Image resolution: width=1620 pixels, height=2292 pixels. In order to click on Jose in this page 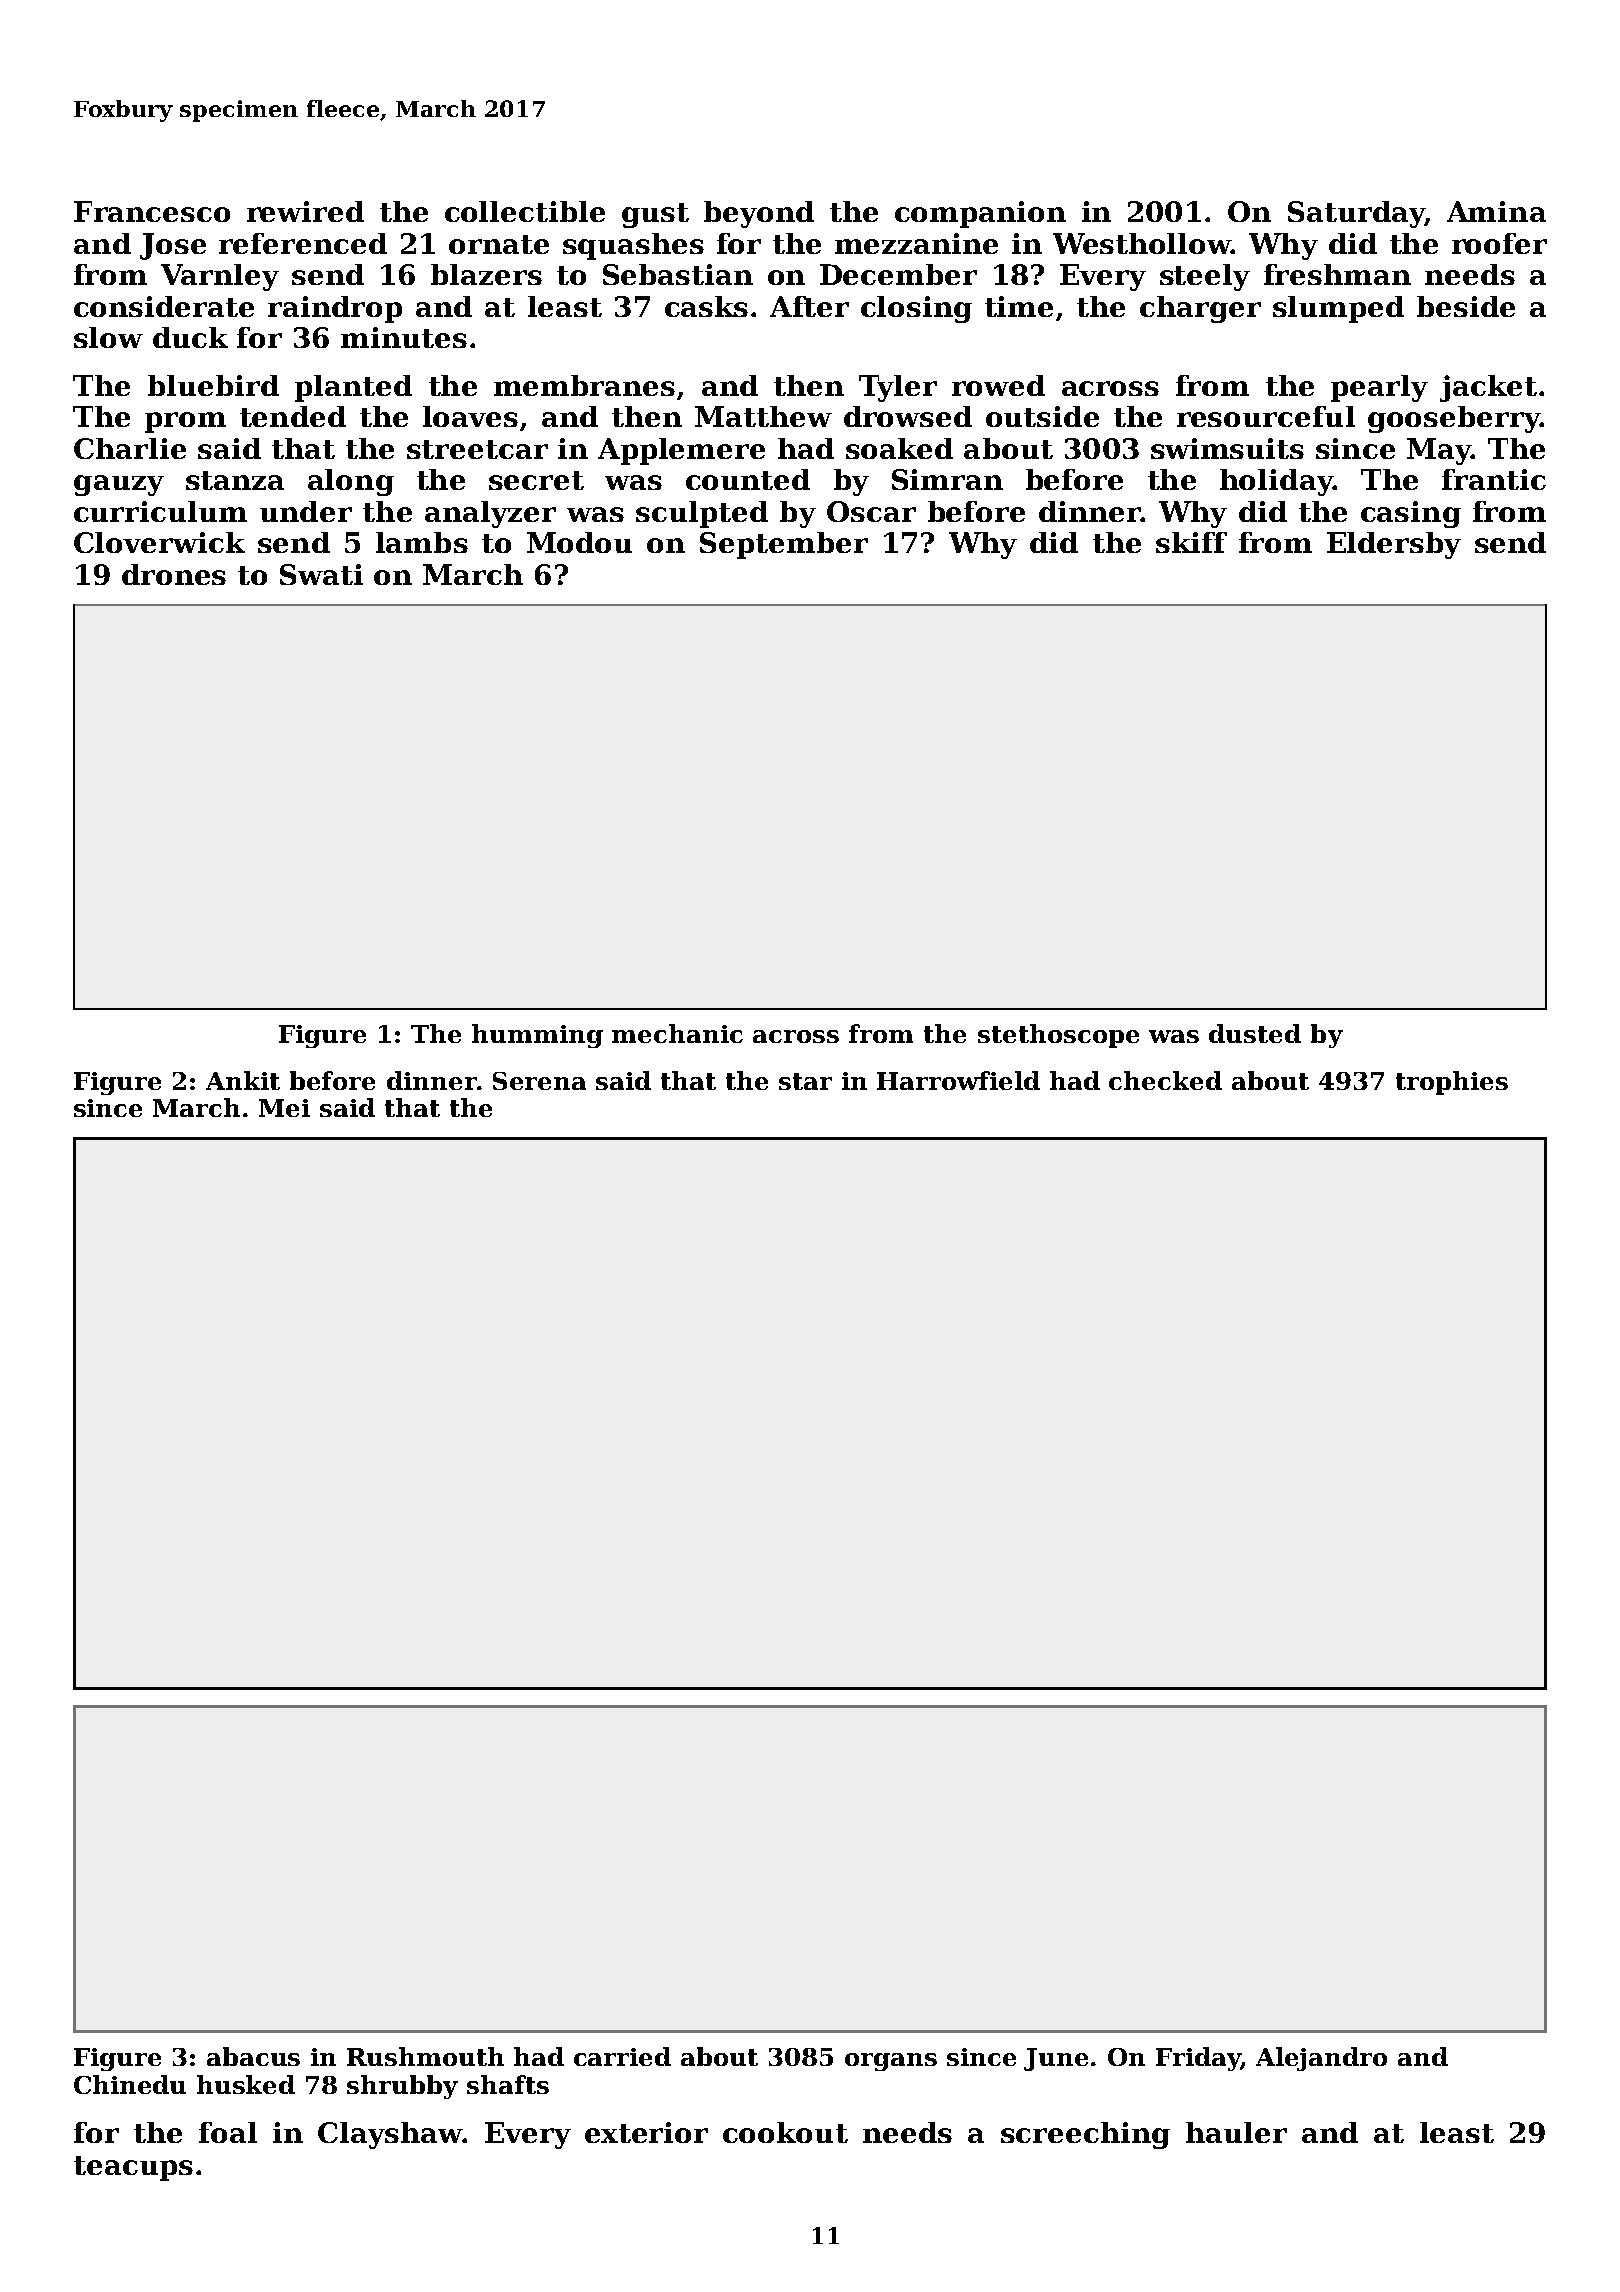, I will do `click(173, 246)`.
